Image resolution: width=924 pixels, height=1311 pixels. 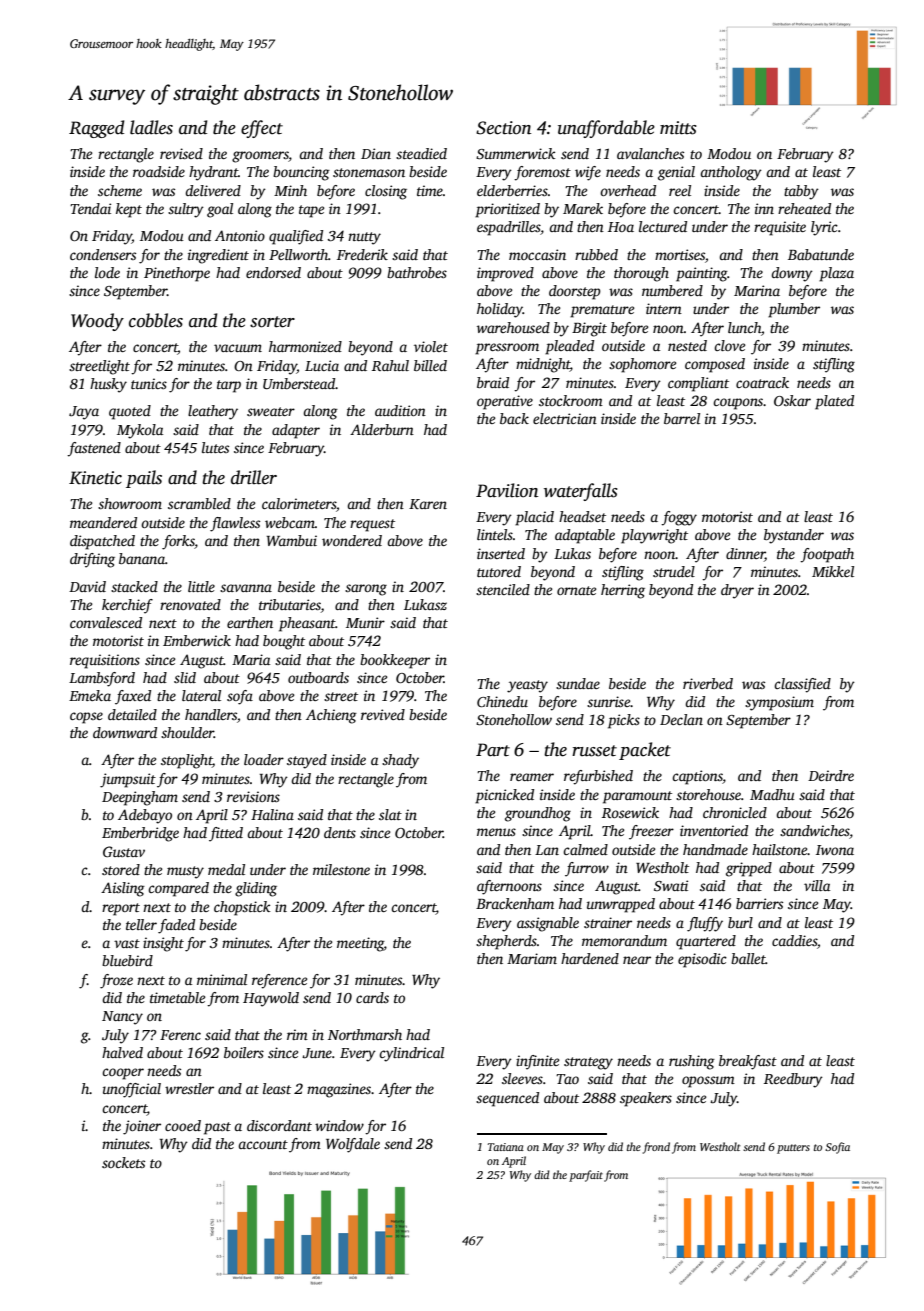 What do you see at coordinates (835, 850) in the document?
I see `Iwona` at bounding box center [835, 850].
